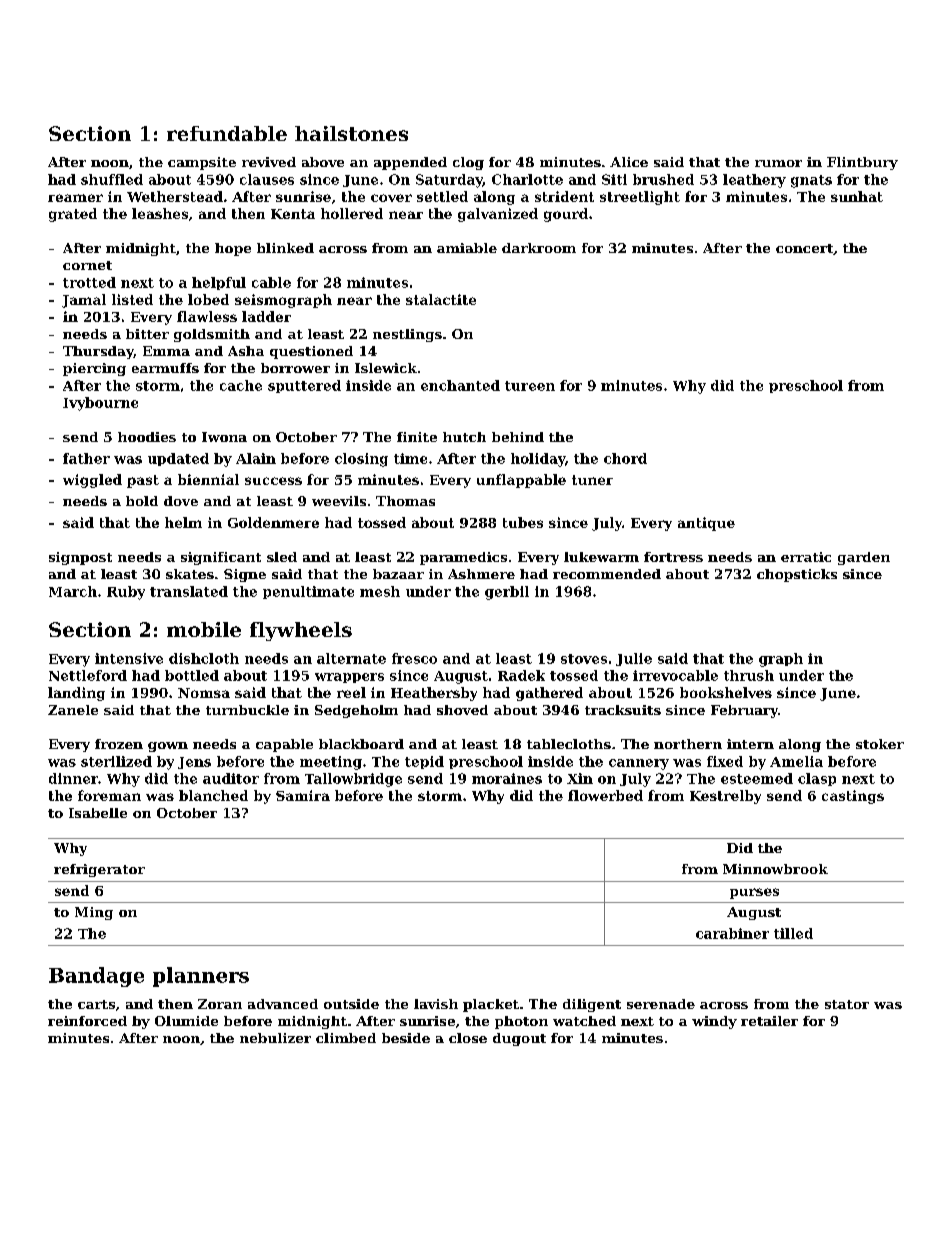  Describe the element at coordinates (353, 780) in the screenshot. I see `Tallowbridge` at that location.
